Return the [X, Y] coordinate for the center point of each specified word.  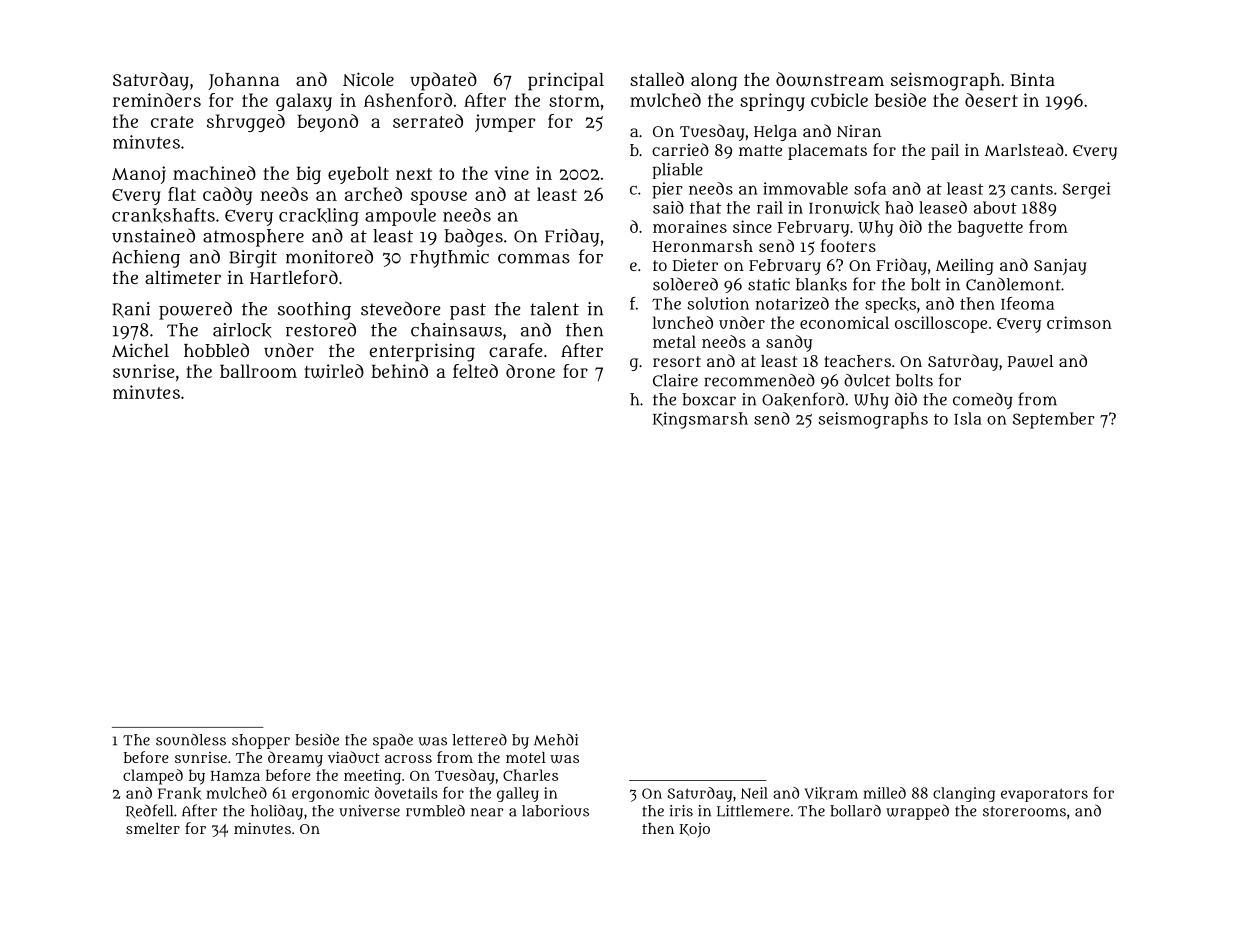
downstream [830, 79]
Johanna [244, 81]
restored [321, 329]
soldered [685, 284]
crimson [1079, 322]
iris [681, 811]
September [1054, 420]
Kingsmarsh [700, 420]
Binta [1033, 79]
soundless [191, 740]
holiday [277, 812]
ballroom [258, 371]
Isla [968, 418]
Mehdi [556, 740]
